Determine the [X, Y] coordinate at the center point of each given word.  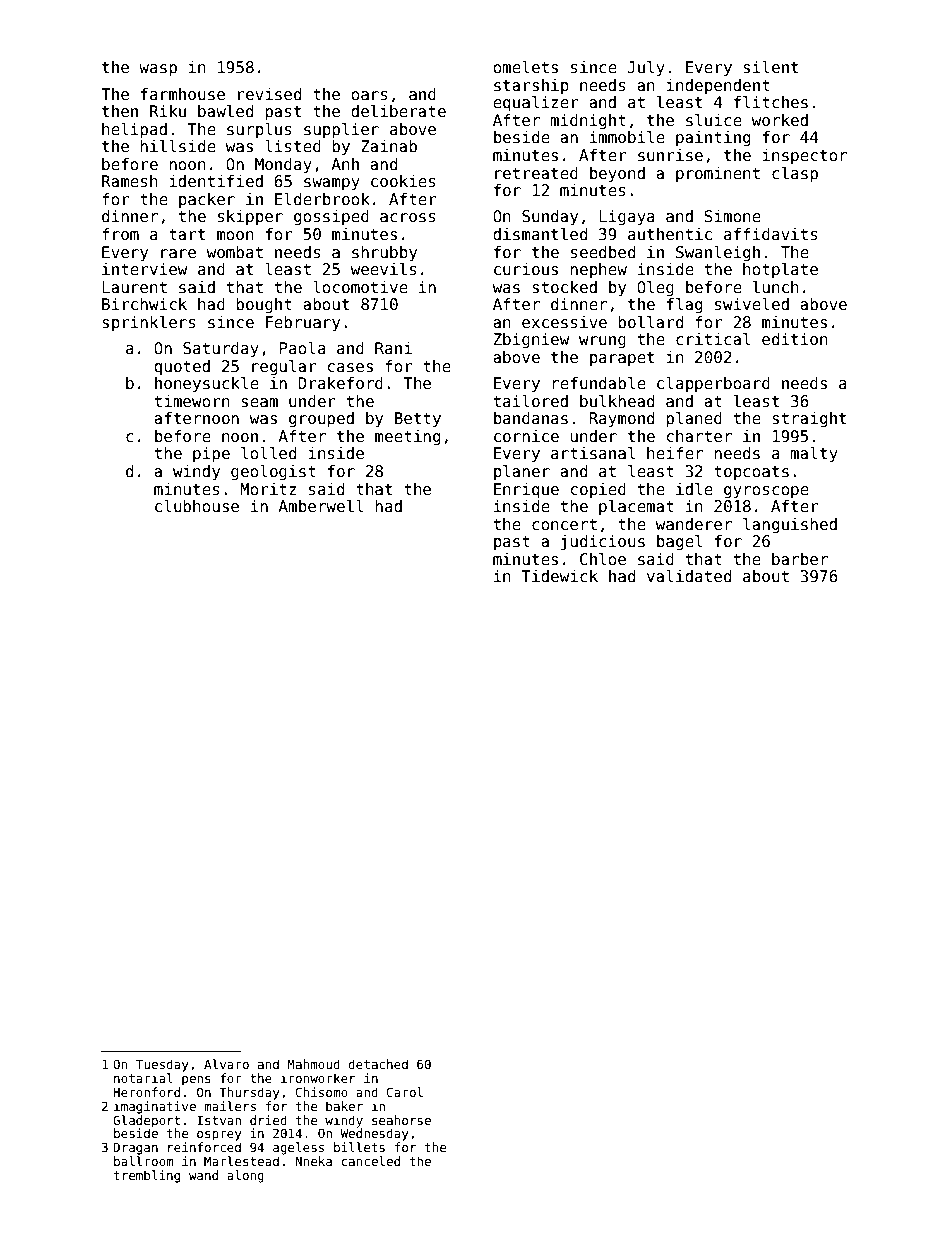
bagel [679, 542]
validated [689, 575]
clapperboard [713, 384]
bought [264, 305]
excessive [564, 322]
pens [196, 1081]
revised [269, 94]
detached [378, 1064]
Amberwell [321, 505]
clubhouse [197, 506]
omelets [525, 67]
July [646, 68]
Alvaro [226, 1064]
